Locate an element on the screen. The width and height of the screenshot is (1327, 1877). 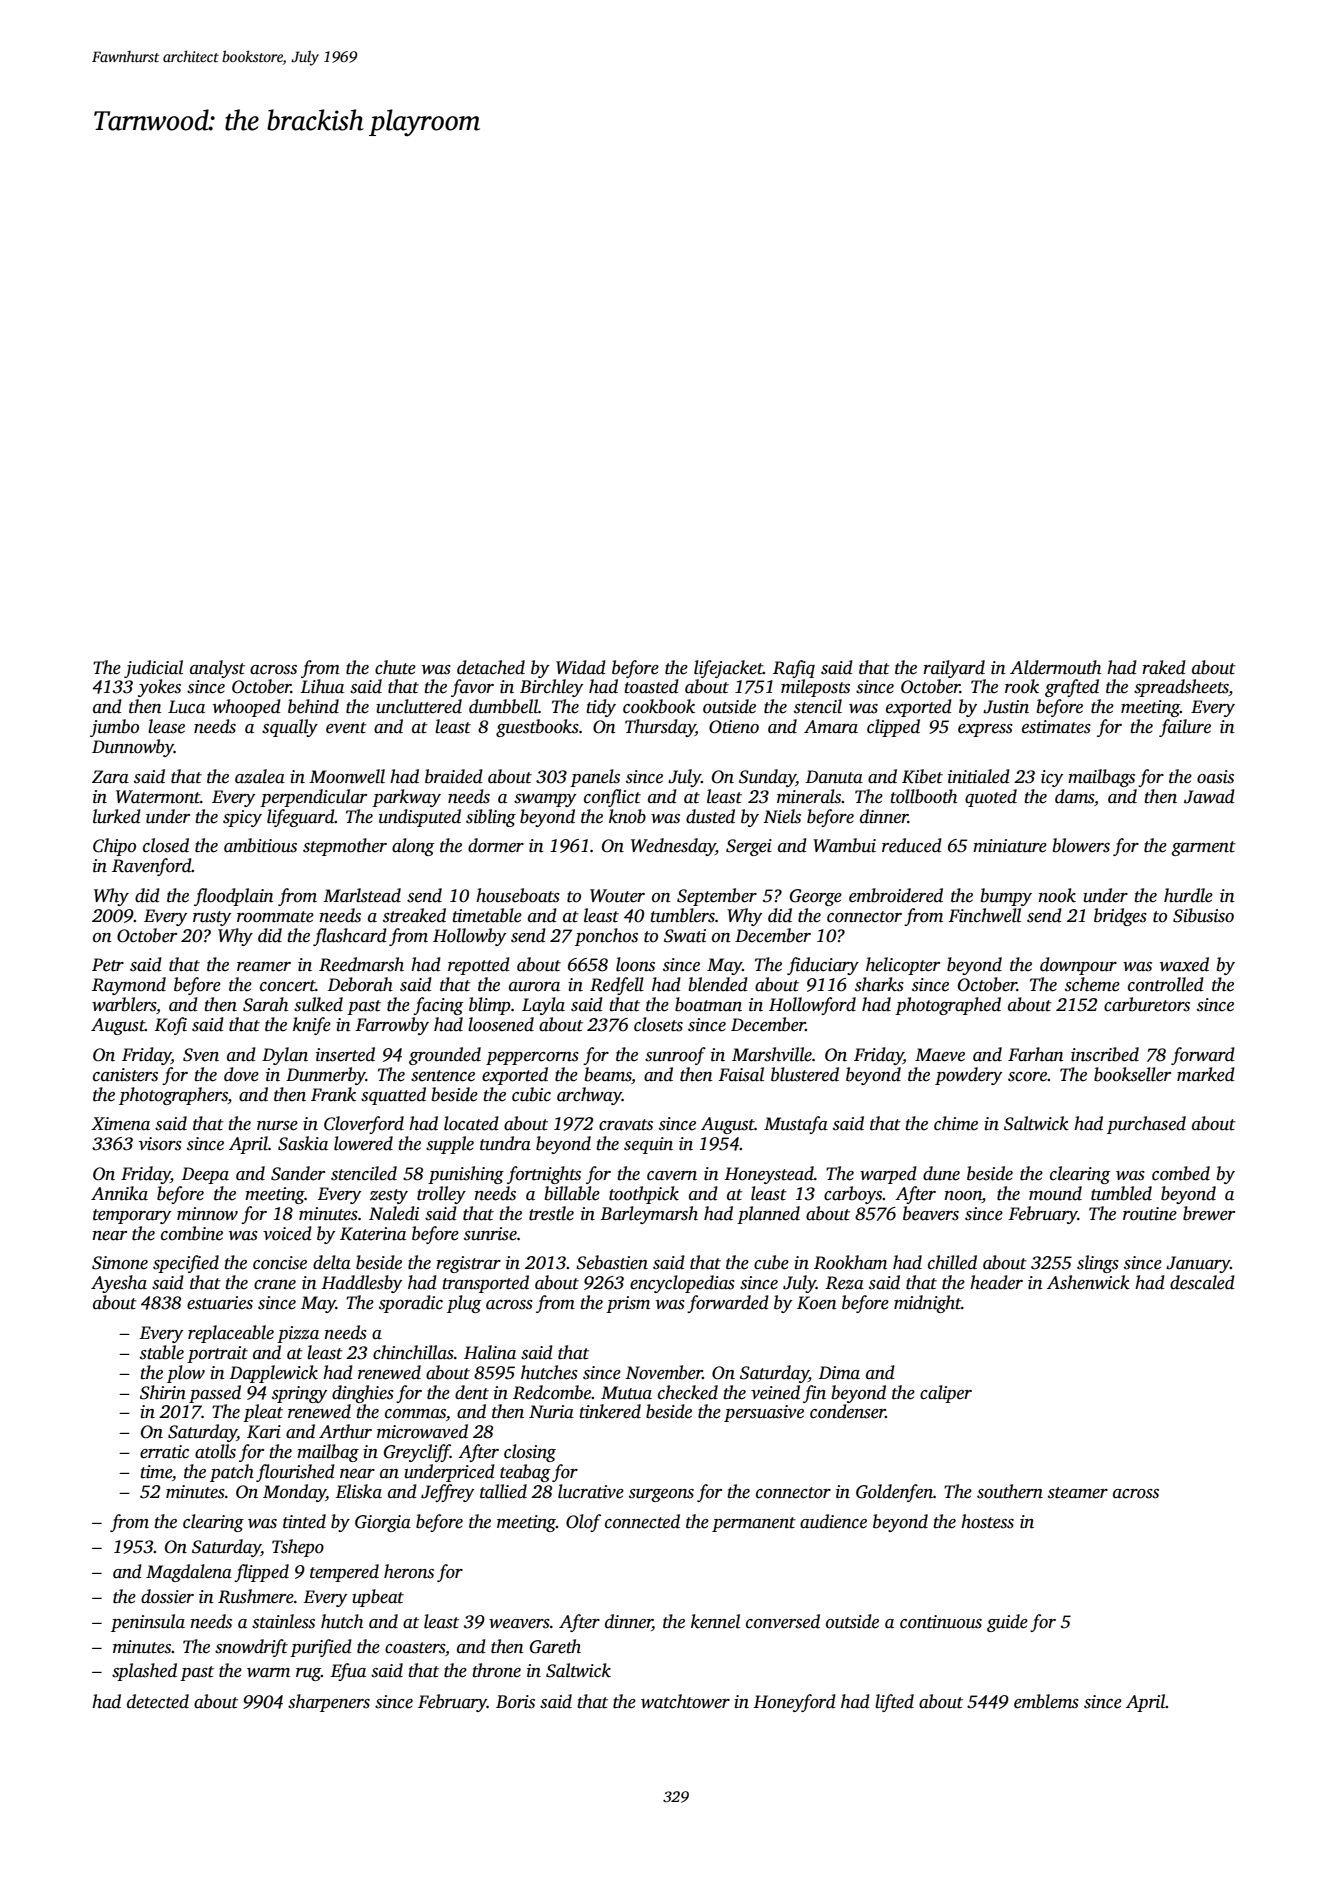
Boris is located at coordinates (515, 1702).
